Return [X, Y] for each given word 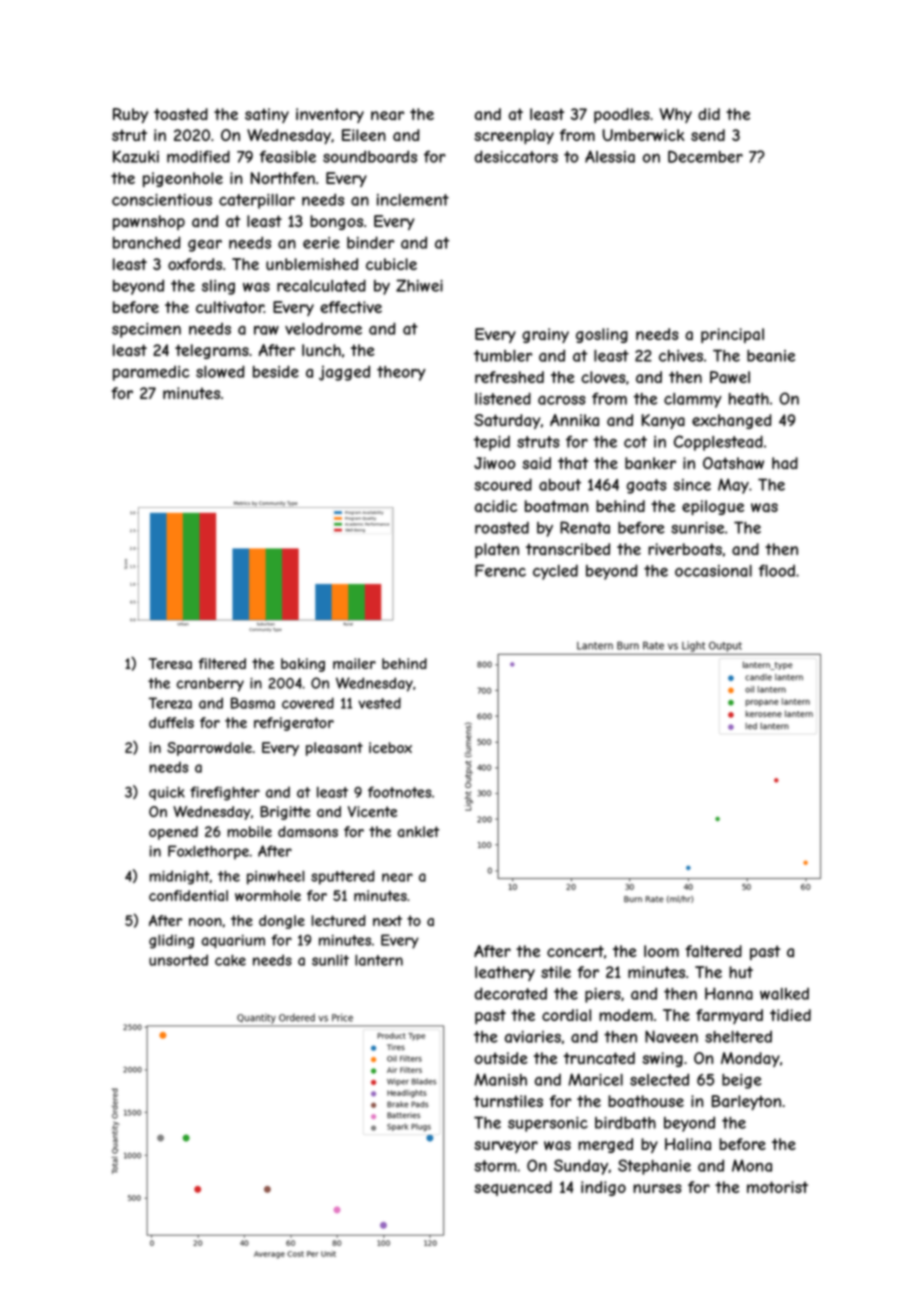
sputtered [343, 877]
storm [495, 1166]
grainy [545, 335]
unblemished [312, 264]
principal [732, 335]
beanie [771, 356]
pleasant [334, 749]
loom [661, 951]
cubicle [391, 264]
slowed [220, 371]
